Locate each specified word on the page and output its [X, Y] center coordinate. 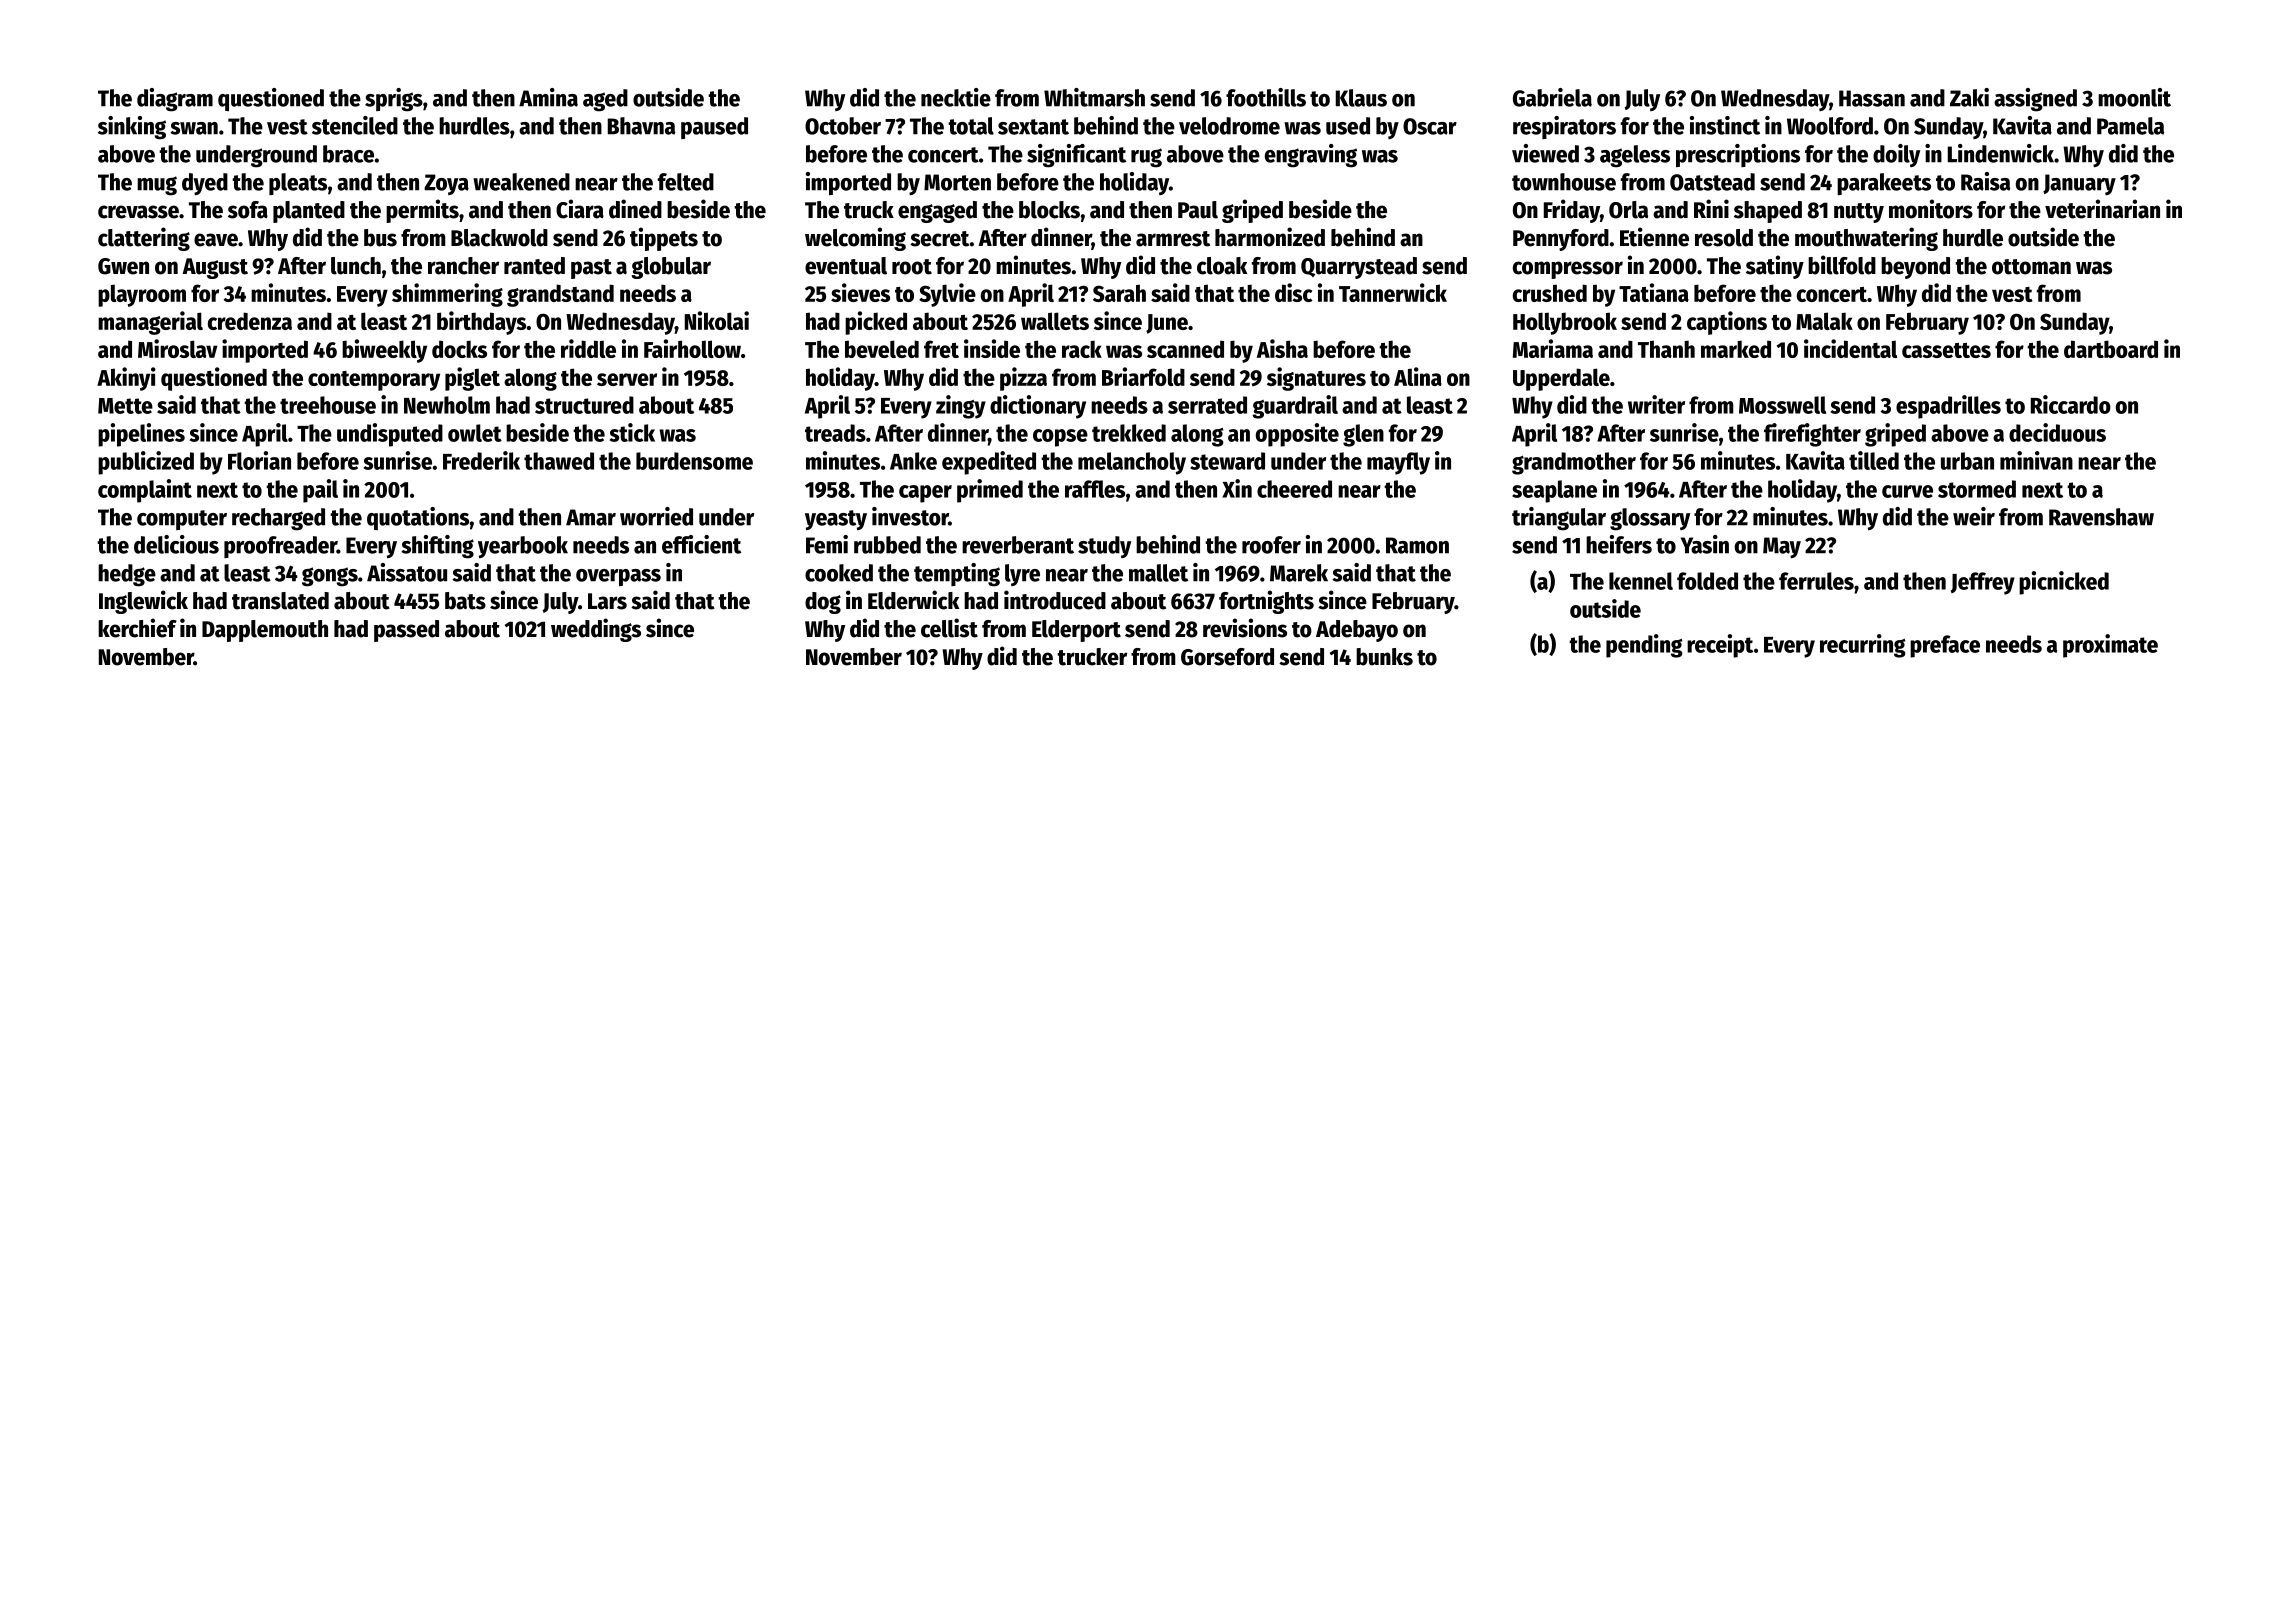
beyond [1915, 268]
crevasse [138, 212]
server [627, 379]
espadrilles [1948, 407]
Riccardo [2071, 404]
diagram [175, 100]
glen [1363, 435]
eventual [846, 266]
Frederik [481, 460]
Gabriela [1552, 97]
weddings [596, 630]
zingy [961, 407]
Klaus [1361, 98]
